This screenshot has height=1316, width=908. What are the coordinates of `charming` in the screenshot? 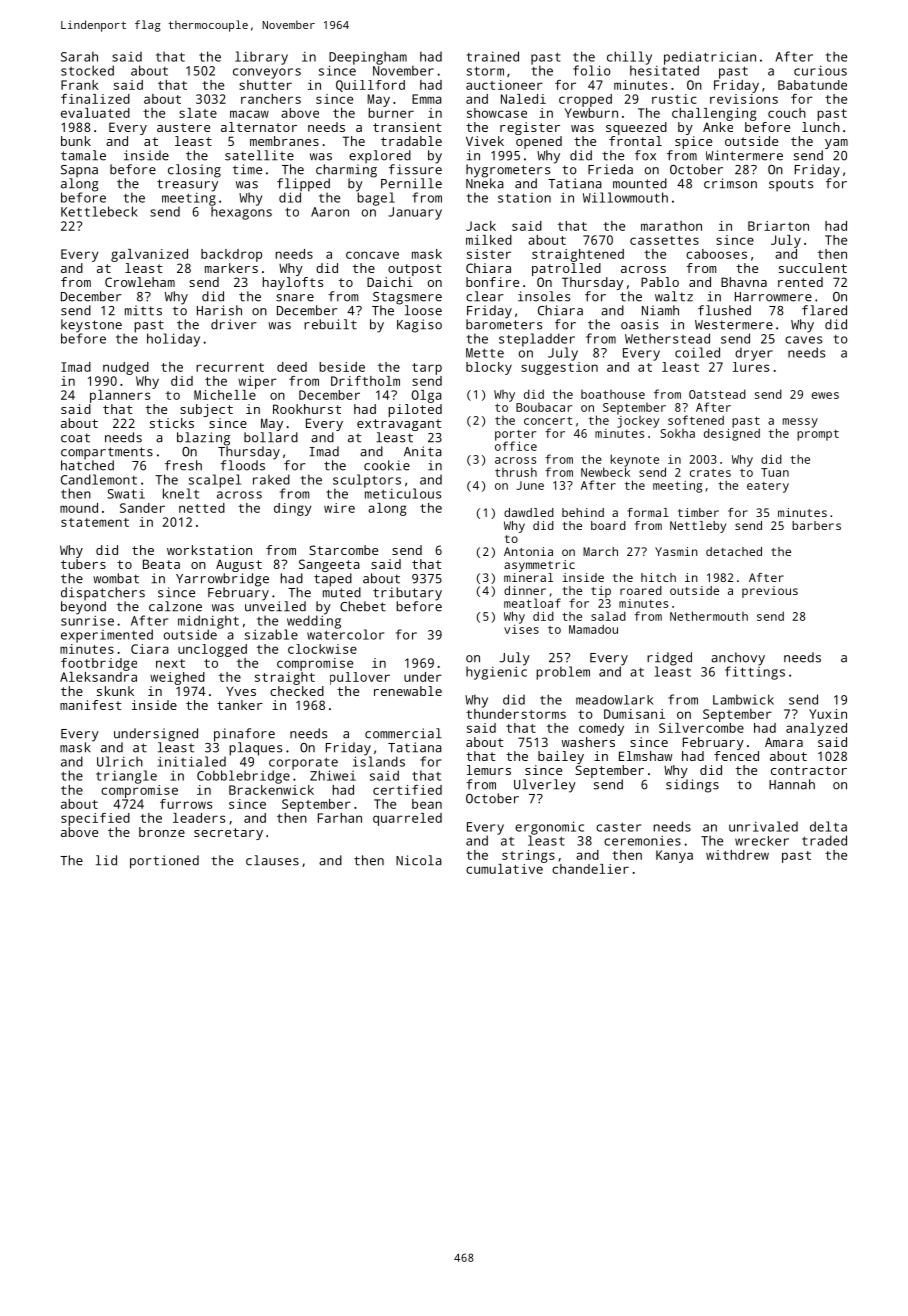 It's located at (346, 171).
